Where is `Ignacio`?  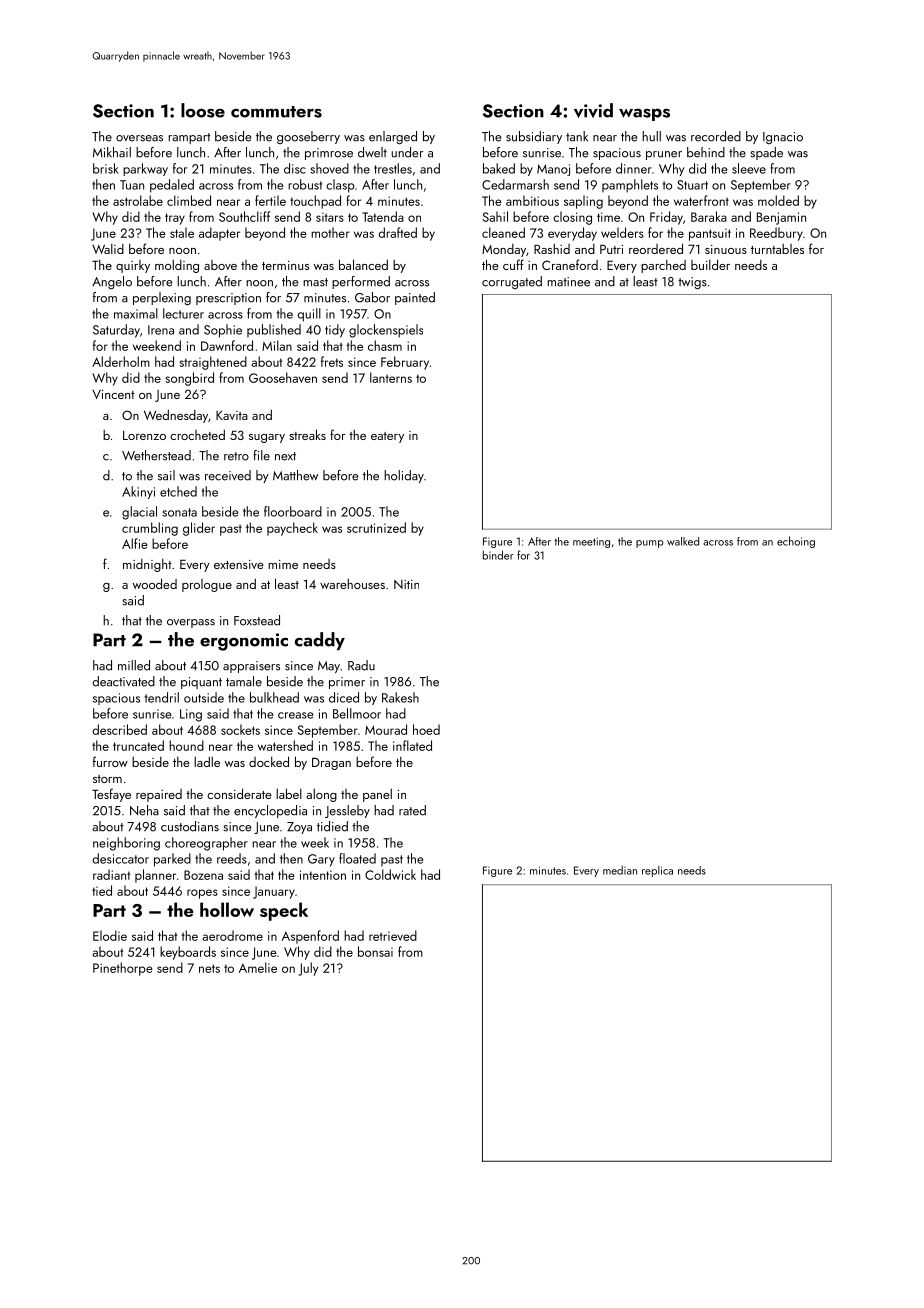
Ignacio is located at coordinates (783, 138).
